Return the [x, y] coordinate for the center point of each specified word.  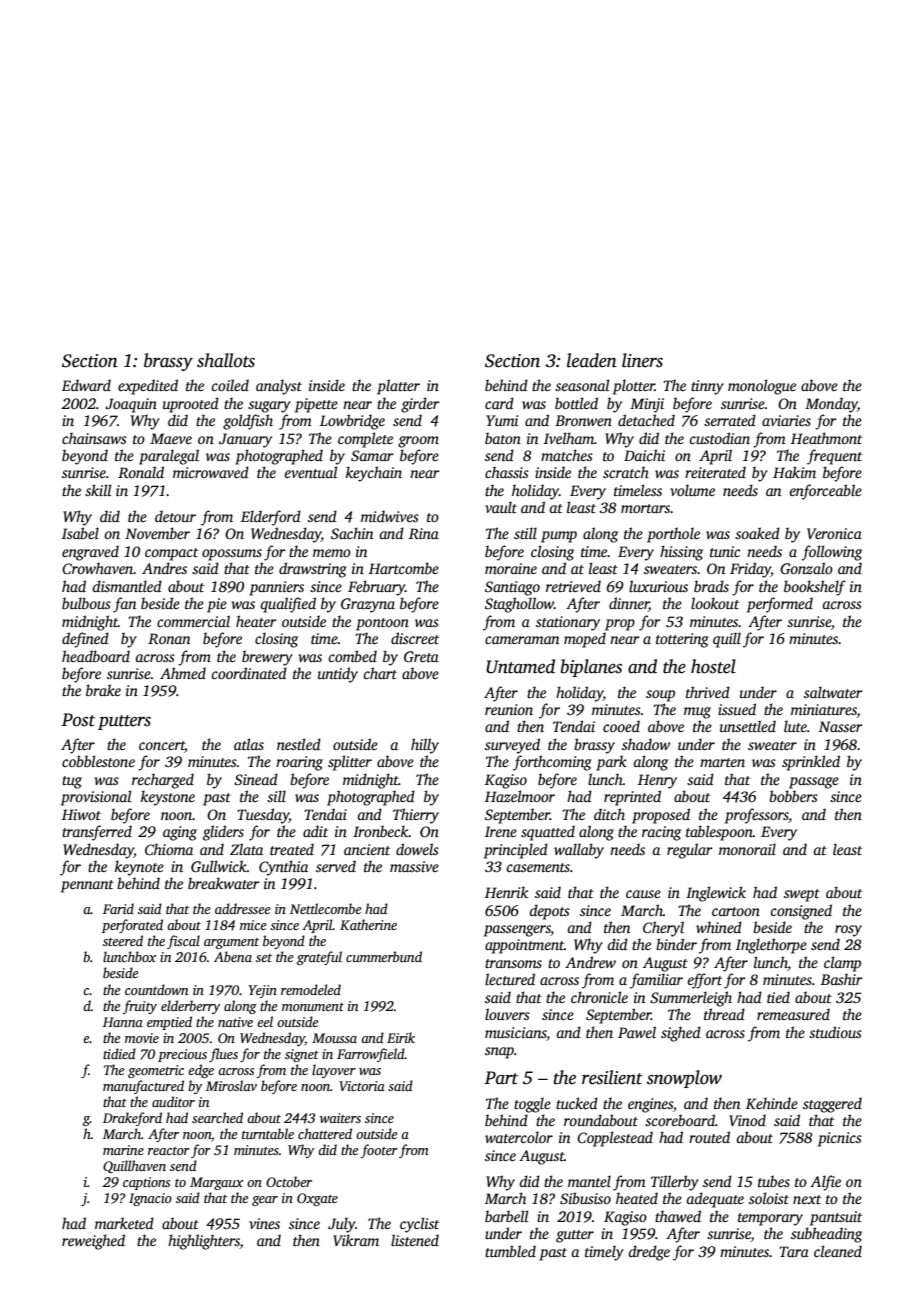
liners [642, 360]
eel [265, 1021]
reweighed [93, 1242]
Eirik [401, 1037]
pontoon [382, 624]
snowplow [684, 1079]
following [831, 553]
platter [398, 387]
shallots [226, 360]
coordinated [249, 673]
